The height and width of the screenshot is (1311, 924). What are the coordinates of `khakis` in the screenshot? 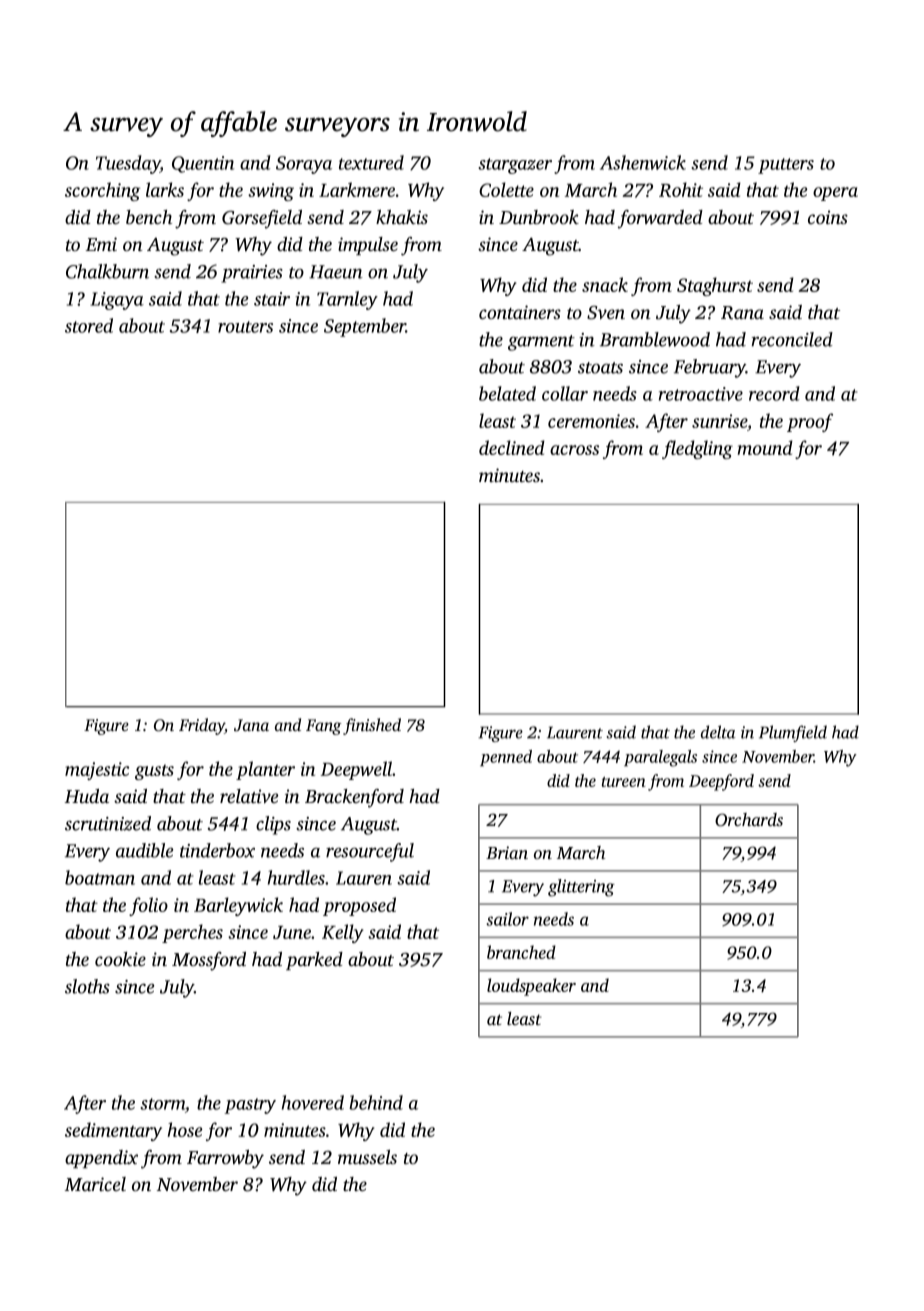 It's located at (402, 217).
